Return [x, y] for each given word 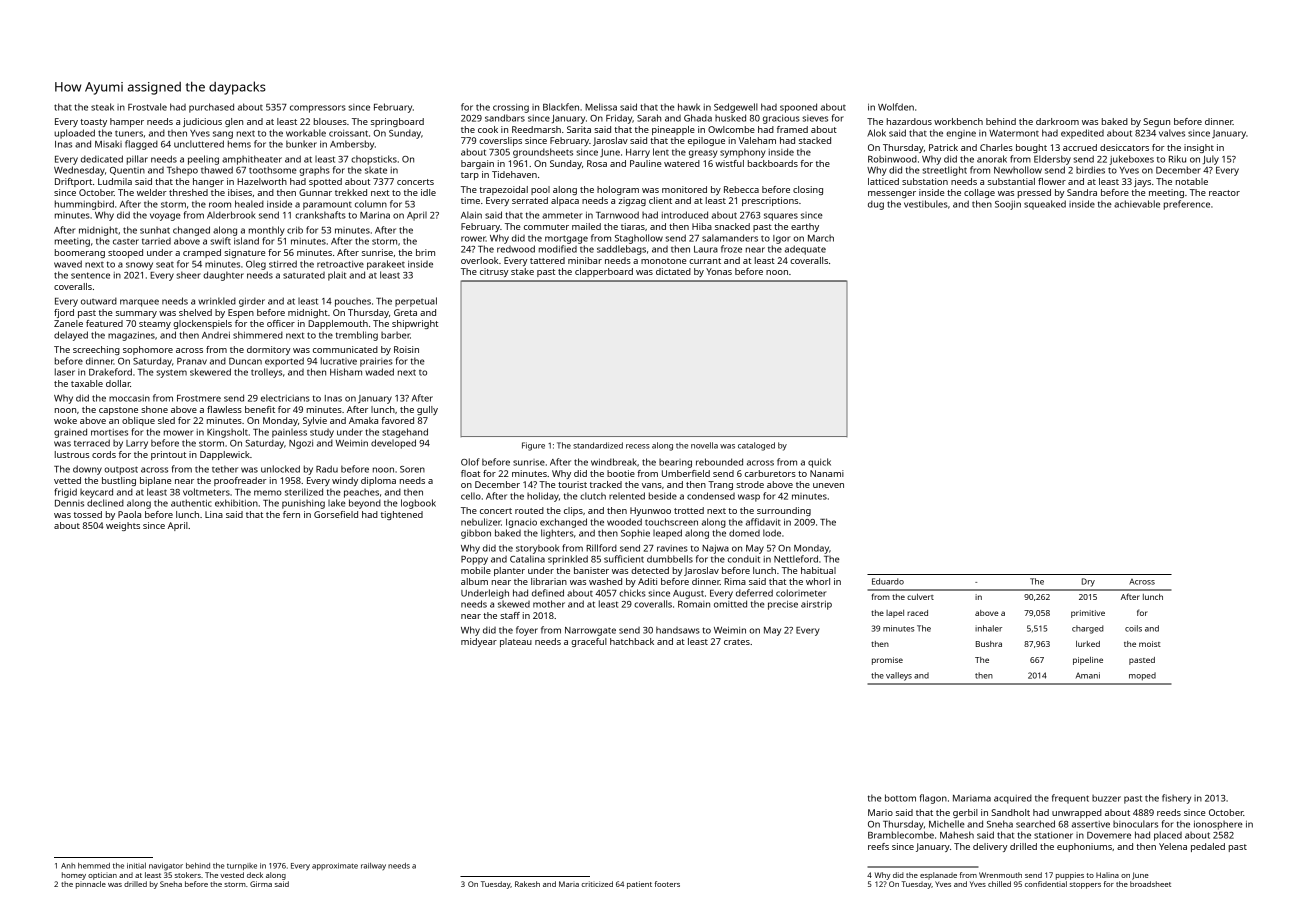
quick [819, 463]
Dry [1088, 582]
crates [737, 642]
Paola [129, 514]
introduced [685, 215]
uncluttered [199, 144]
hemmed [94, 866]
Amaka [363, 420]
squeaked [1045, 205]
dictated [673, 271]
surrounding [784, 511]
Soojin [1008, 205]
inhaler [988, 628]
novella [704, 445]
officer [281, 323]
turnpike [242, 866]
